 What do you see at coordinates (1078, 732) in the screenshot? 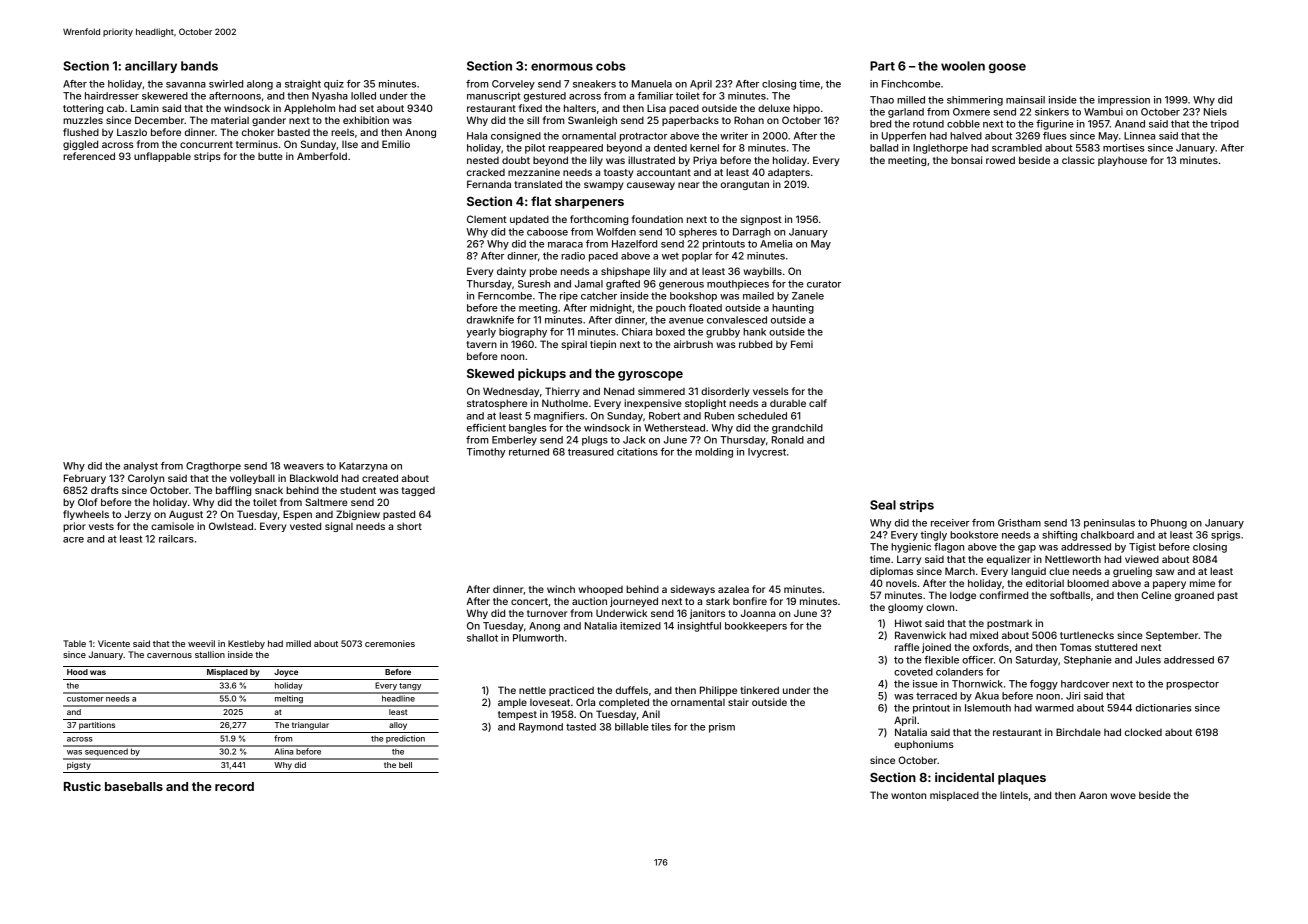
I see `Birchdale` at bounding box center [1078, 732].
